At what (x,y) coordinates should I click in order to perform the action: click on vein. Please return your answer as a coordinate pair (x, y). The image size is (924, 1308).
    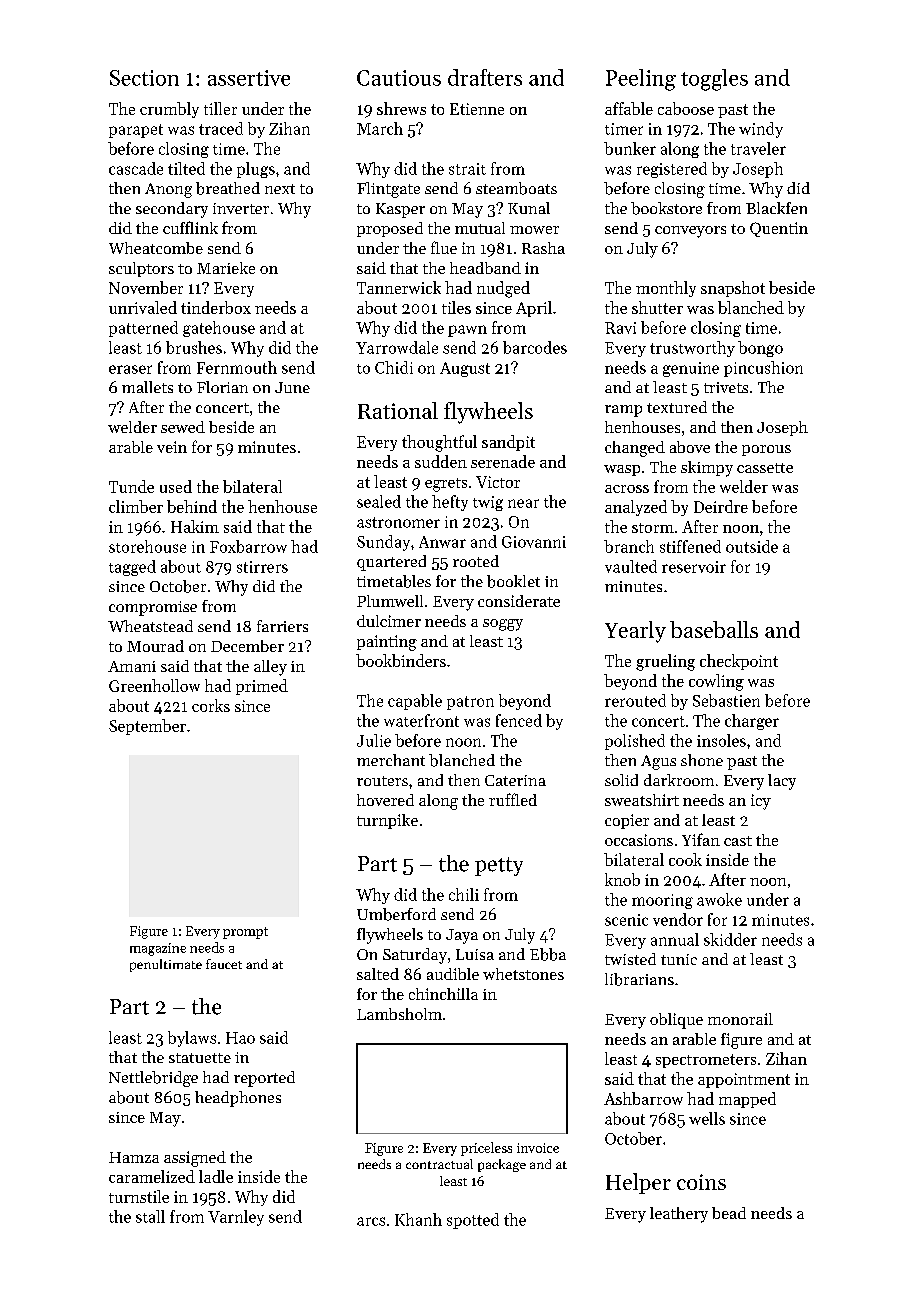
    Looking at the image, I should click on (172, 447).
